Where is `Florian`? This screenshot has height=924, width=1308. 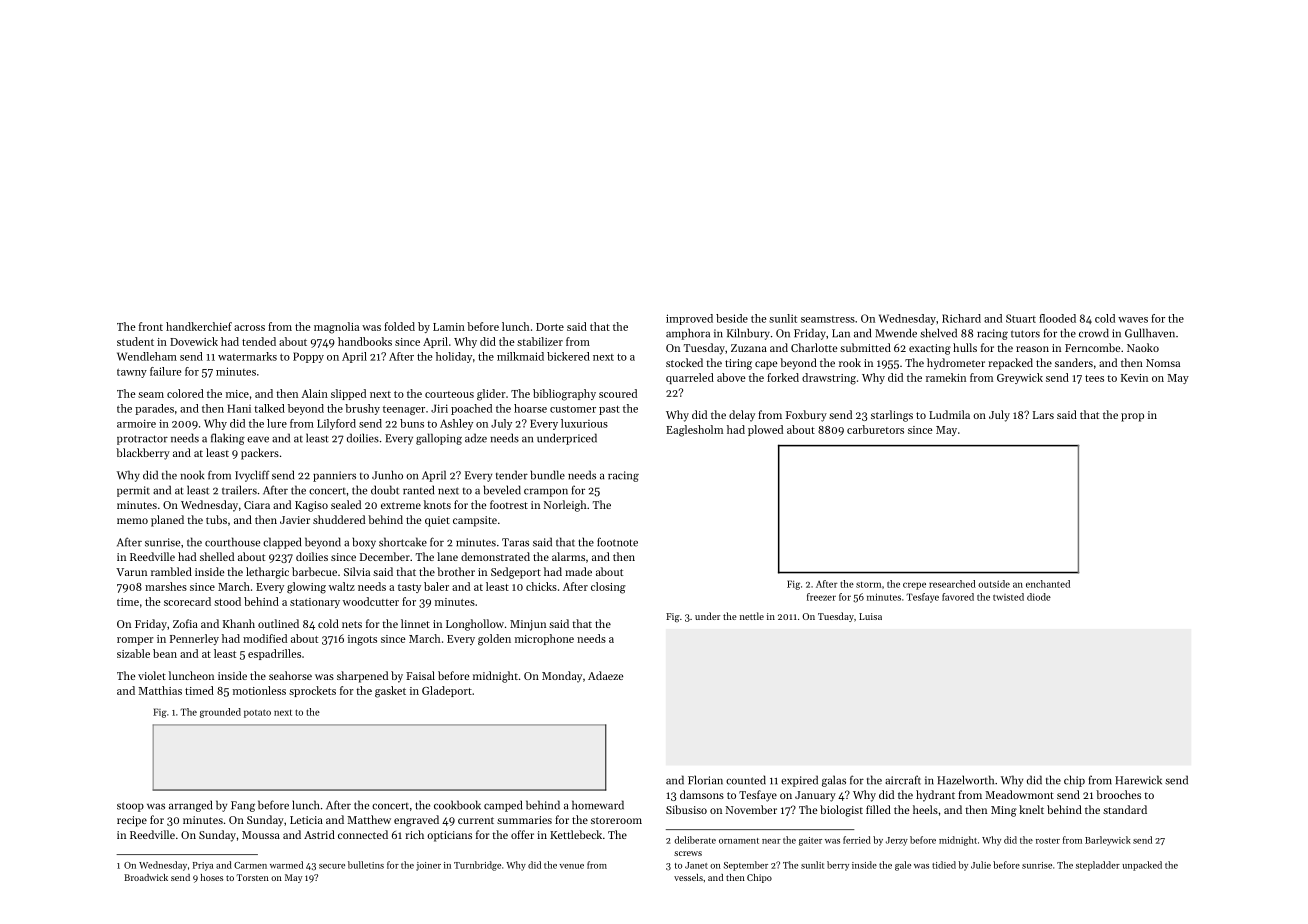 Florian is located at coordinates (705, 780).
